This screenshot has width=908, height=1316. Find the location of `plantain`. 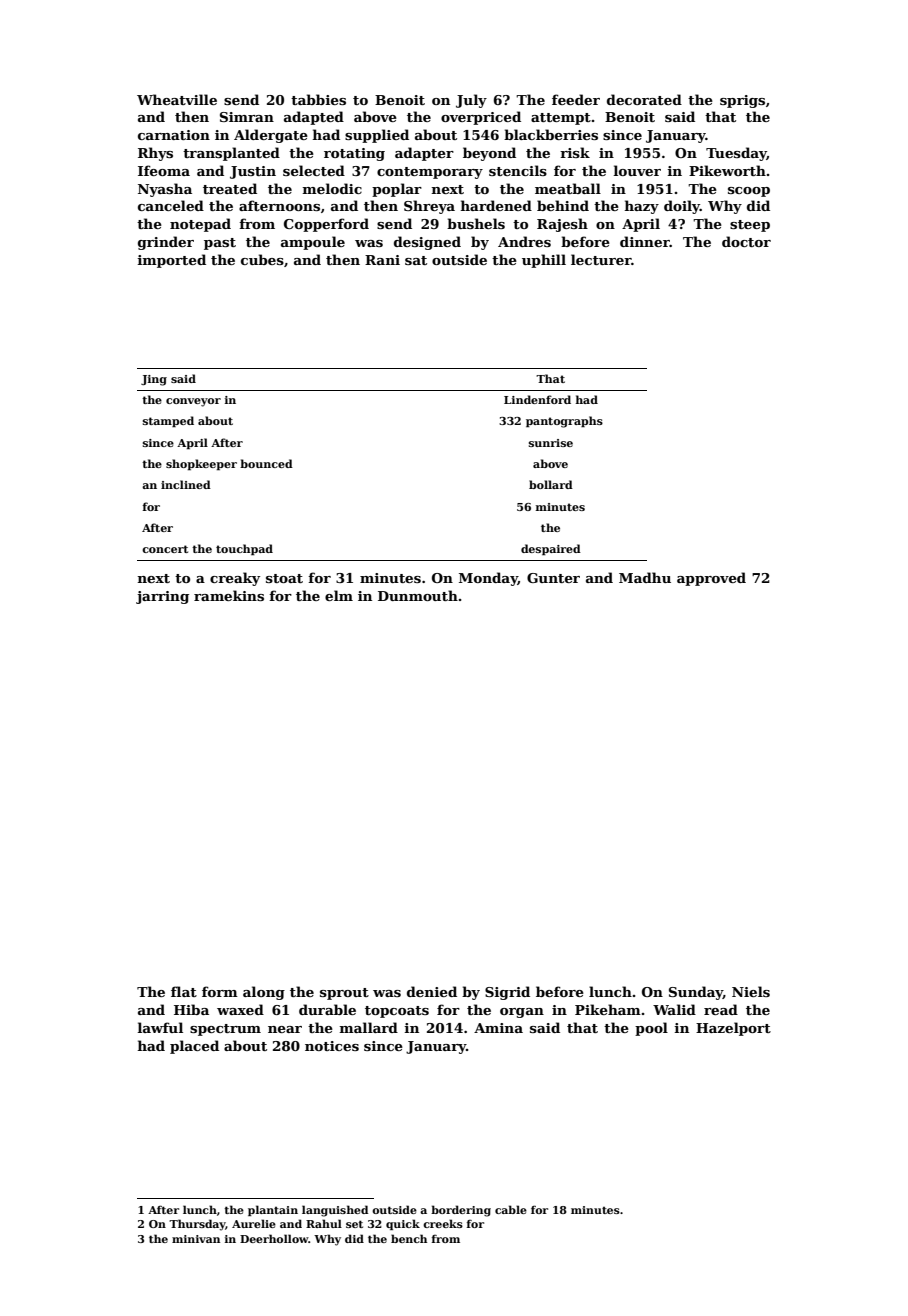

plantain is located at coordinates (273, 1210).
